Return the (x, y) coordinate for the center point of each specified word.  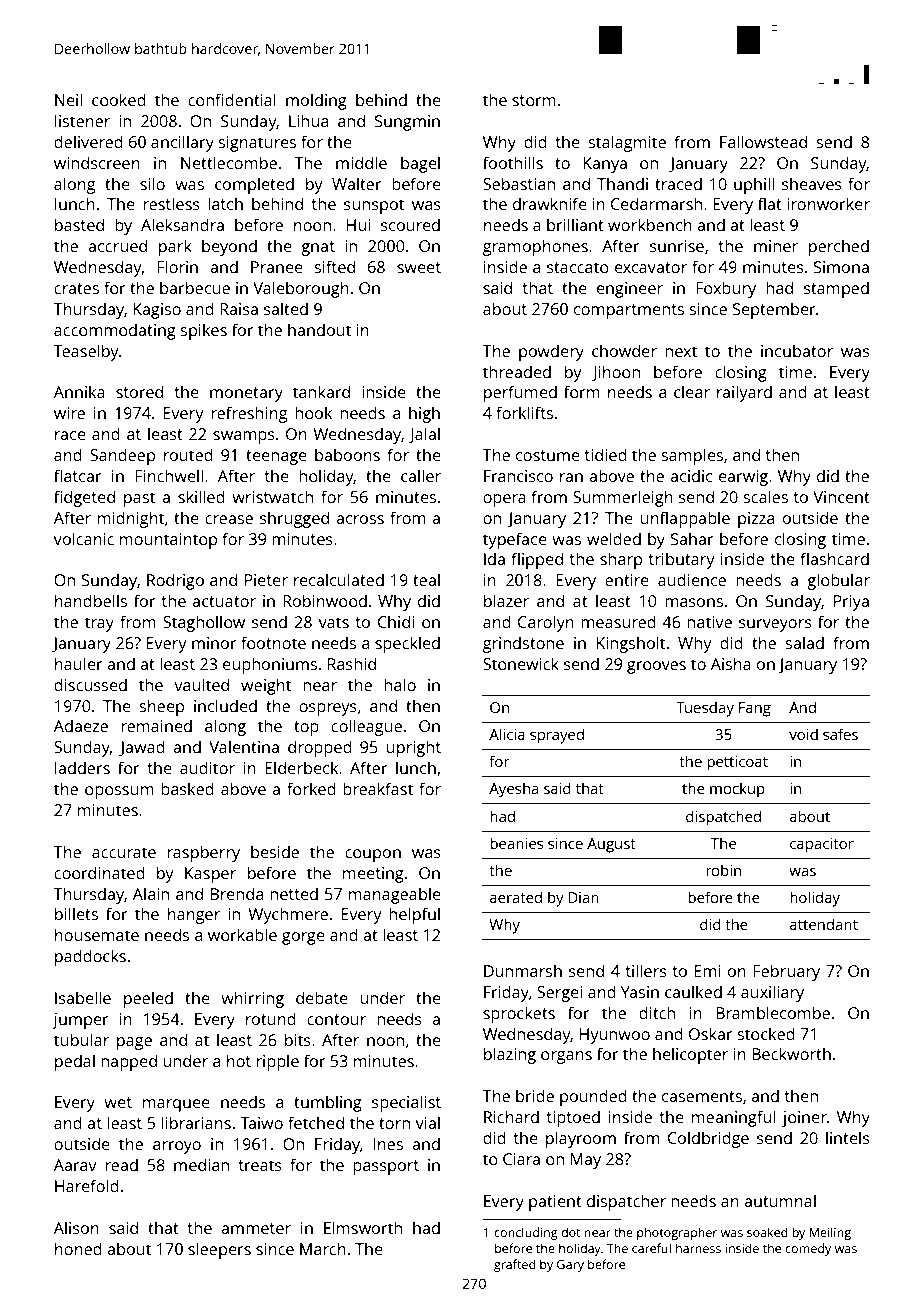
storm (534, 100)
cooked (119, 99)
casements (702, 1096)
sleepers (219, 1250)
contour (336, 1019)
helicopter (690, 1055)
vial (428, 1122)
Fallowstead (763, 141)
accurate (124, 852)
